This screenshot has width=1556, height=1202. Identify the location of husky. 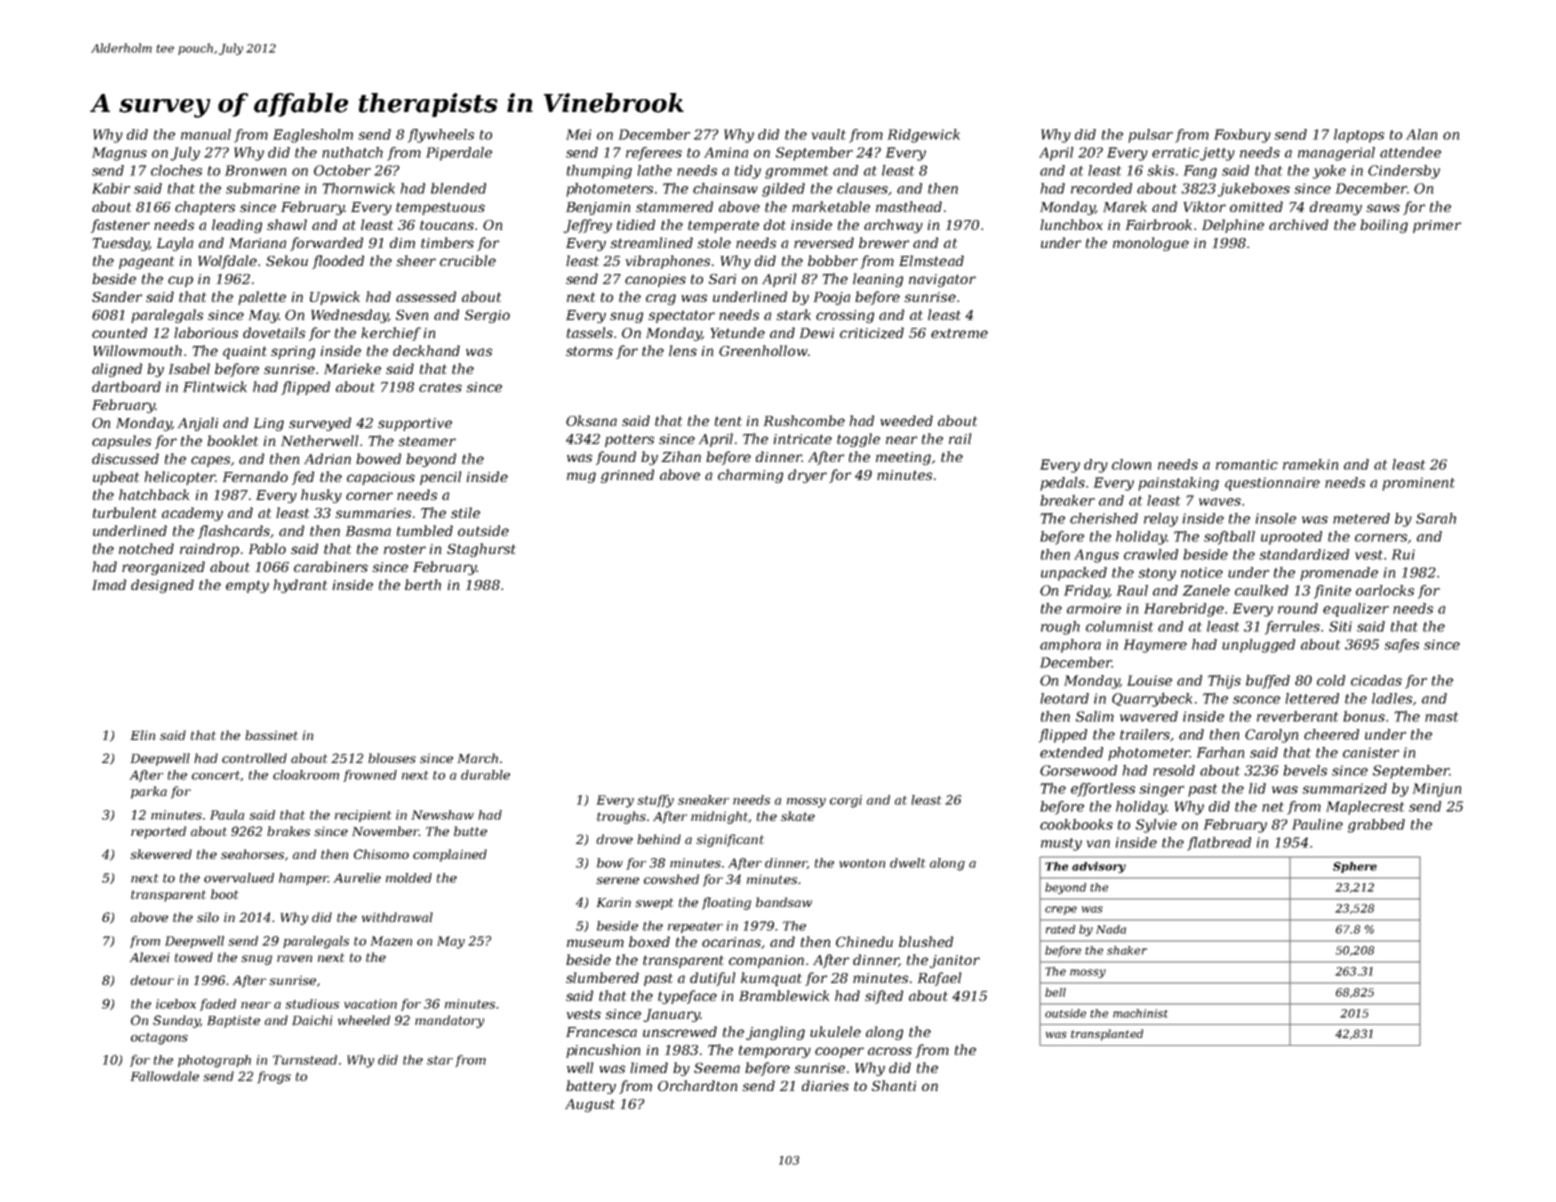
(321, 496).
